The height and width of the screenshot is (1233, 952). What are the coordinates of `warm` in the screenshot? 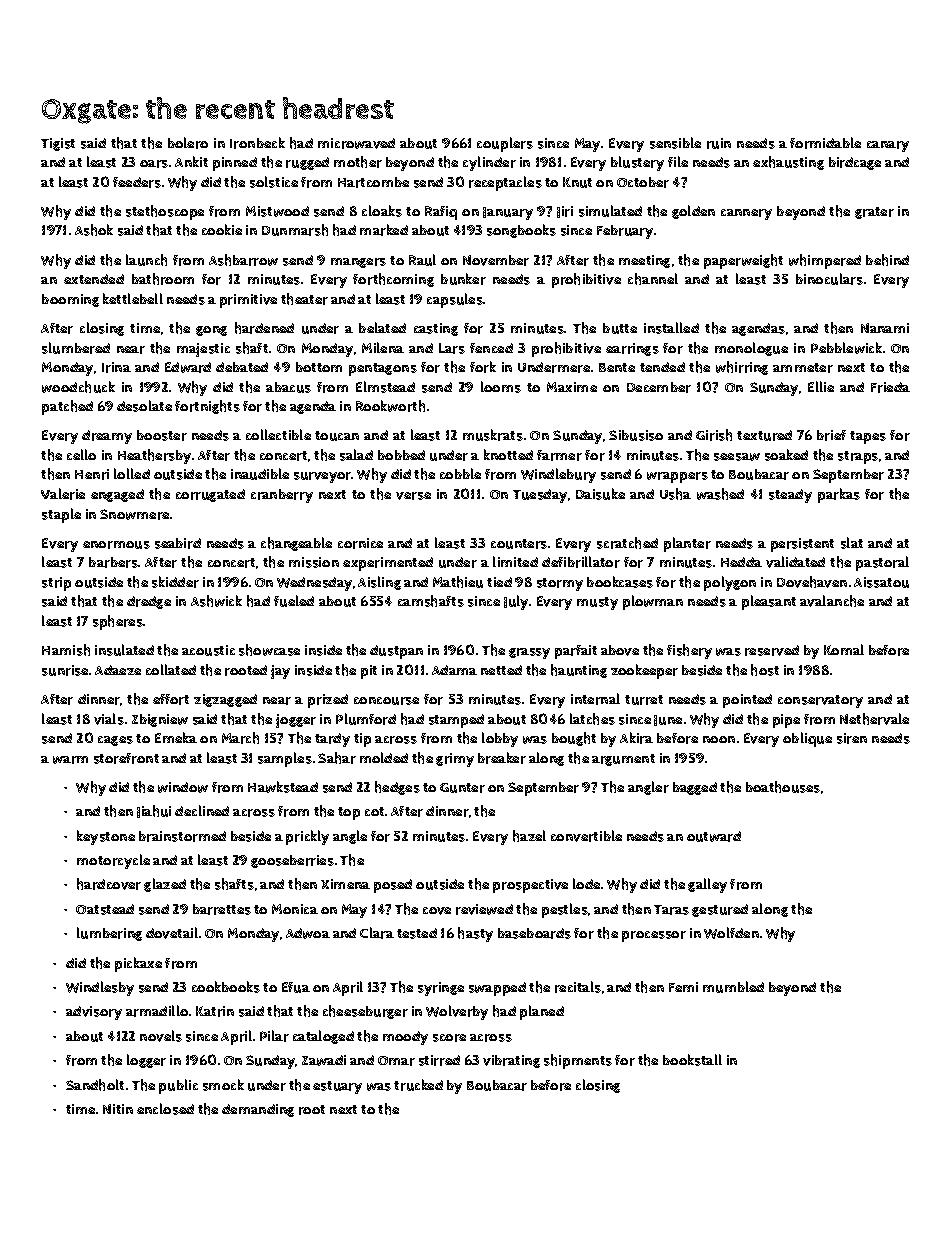 It's located at (70, 760).
